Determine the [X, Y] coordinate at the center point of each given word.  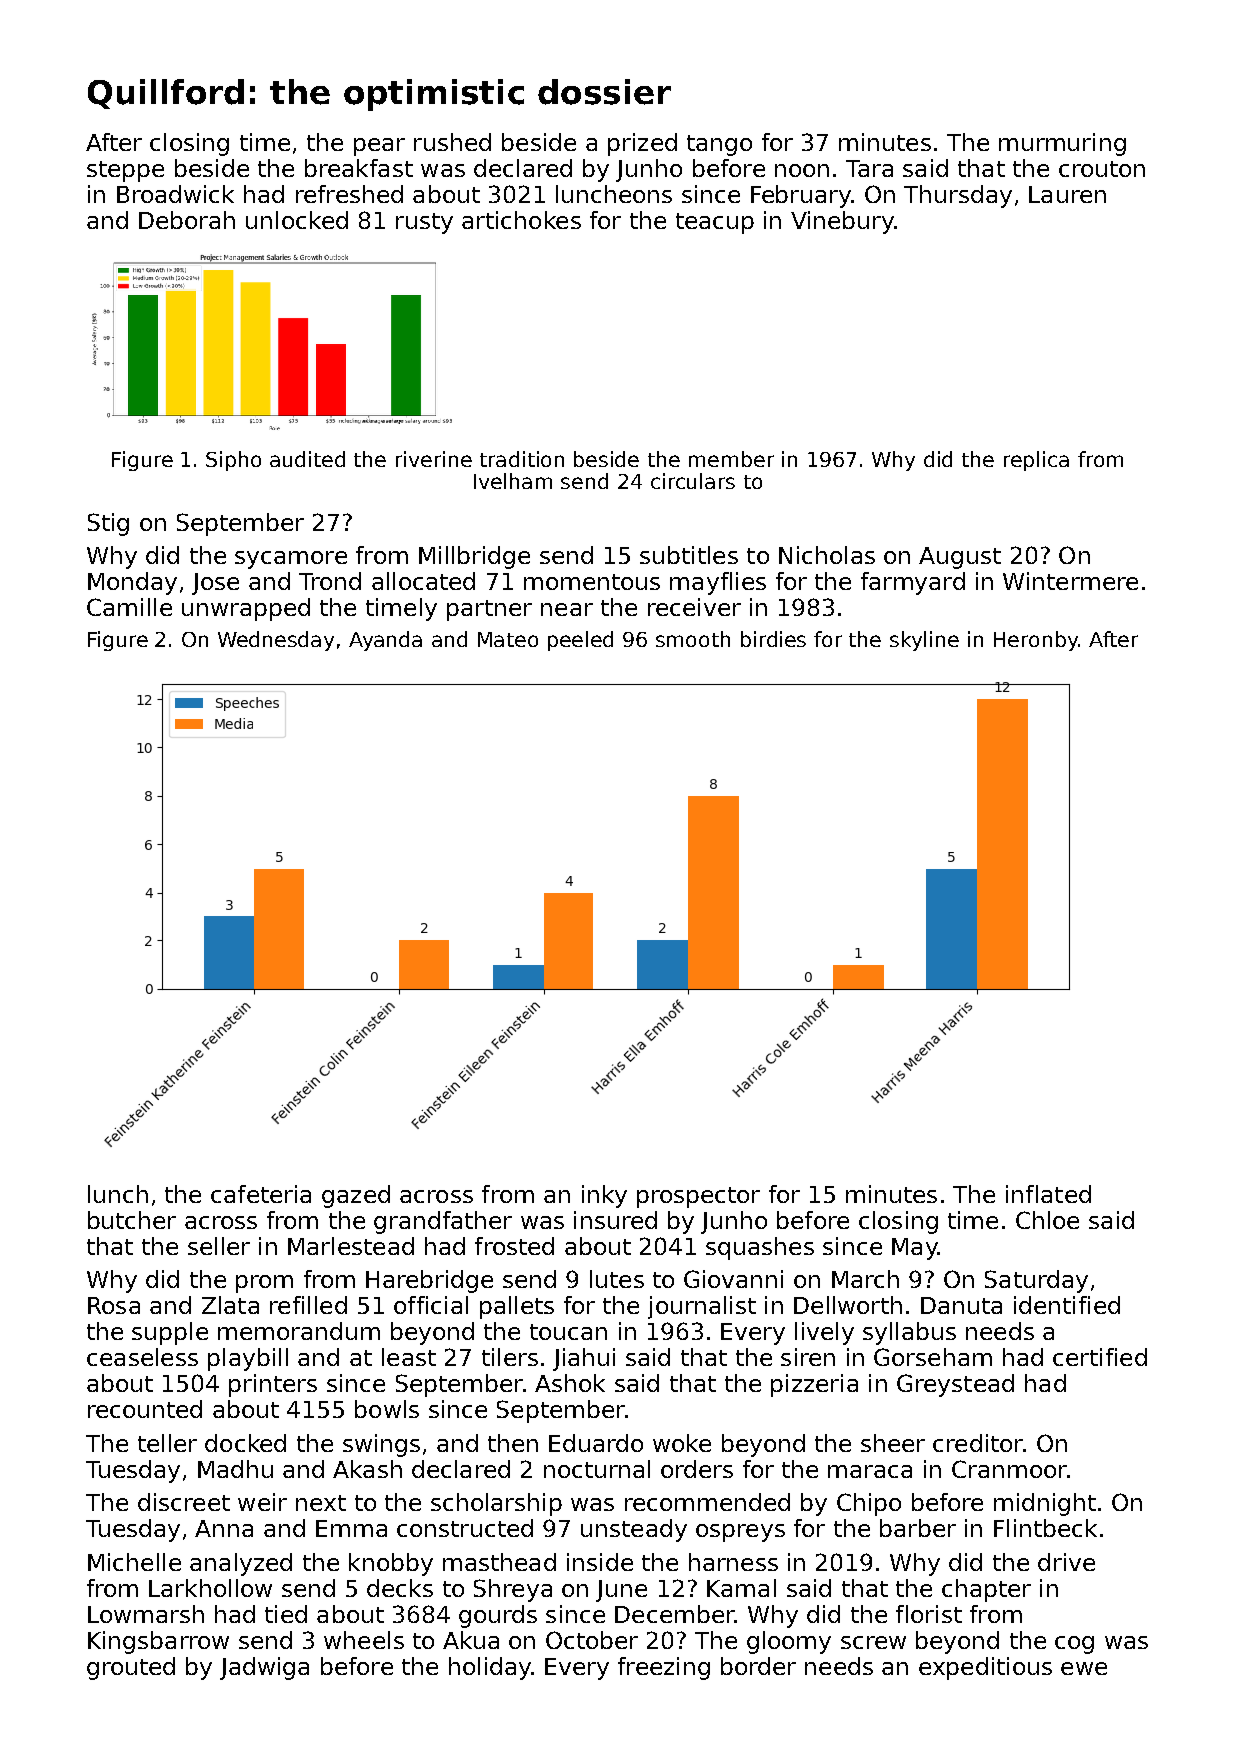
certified [1100, 1357]
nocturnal [597, 1469]
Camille [129, 607]
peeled [580, 641]
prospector [698, 1197]
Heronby [1036, 641]
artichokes [521, 220]
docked [245, 1443]
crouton [1102, 169]
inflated [1048, 1194]
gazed [356, 1196]
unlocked [297, 220]
